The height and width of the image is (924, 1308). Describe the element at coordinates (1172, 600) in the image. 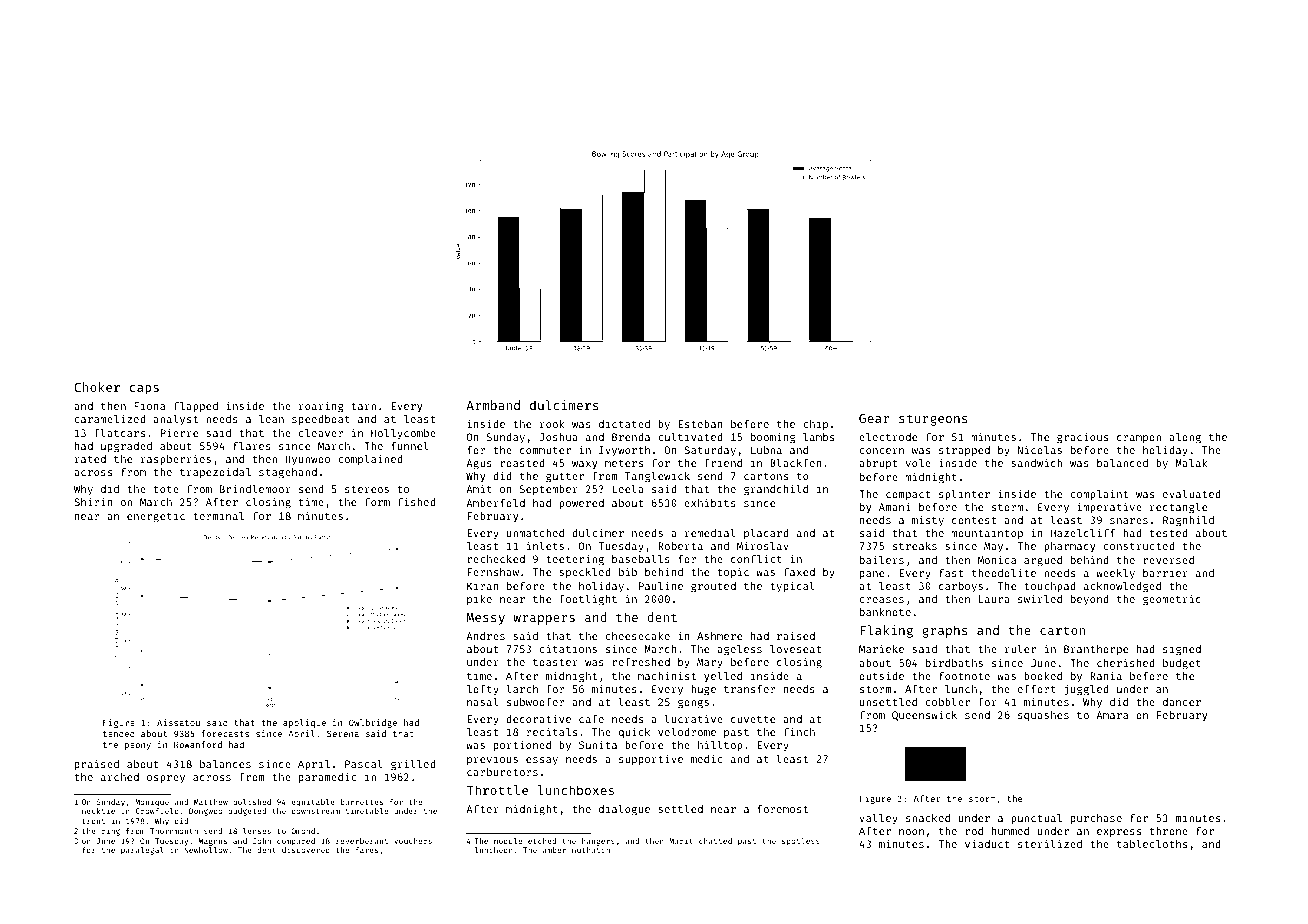

I see `geometric` at that location.
